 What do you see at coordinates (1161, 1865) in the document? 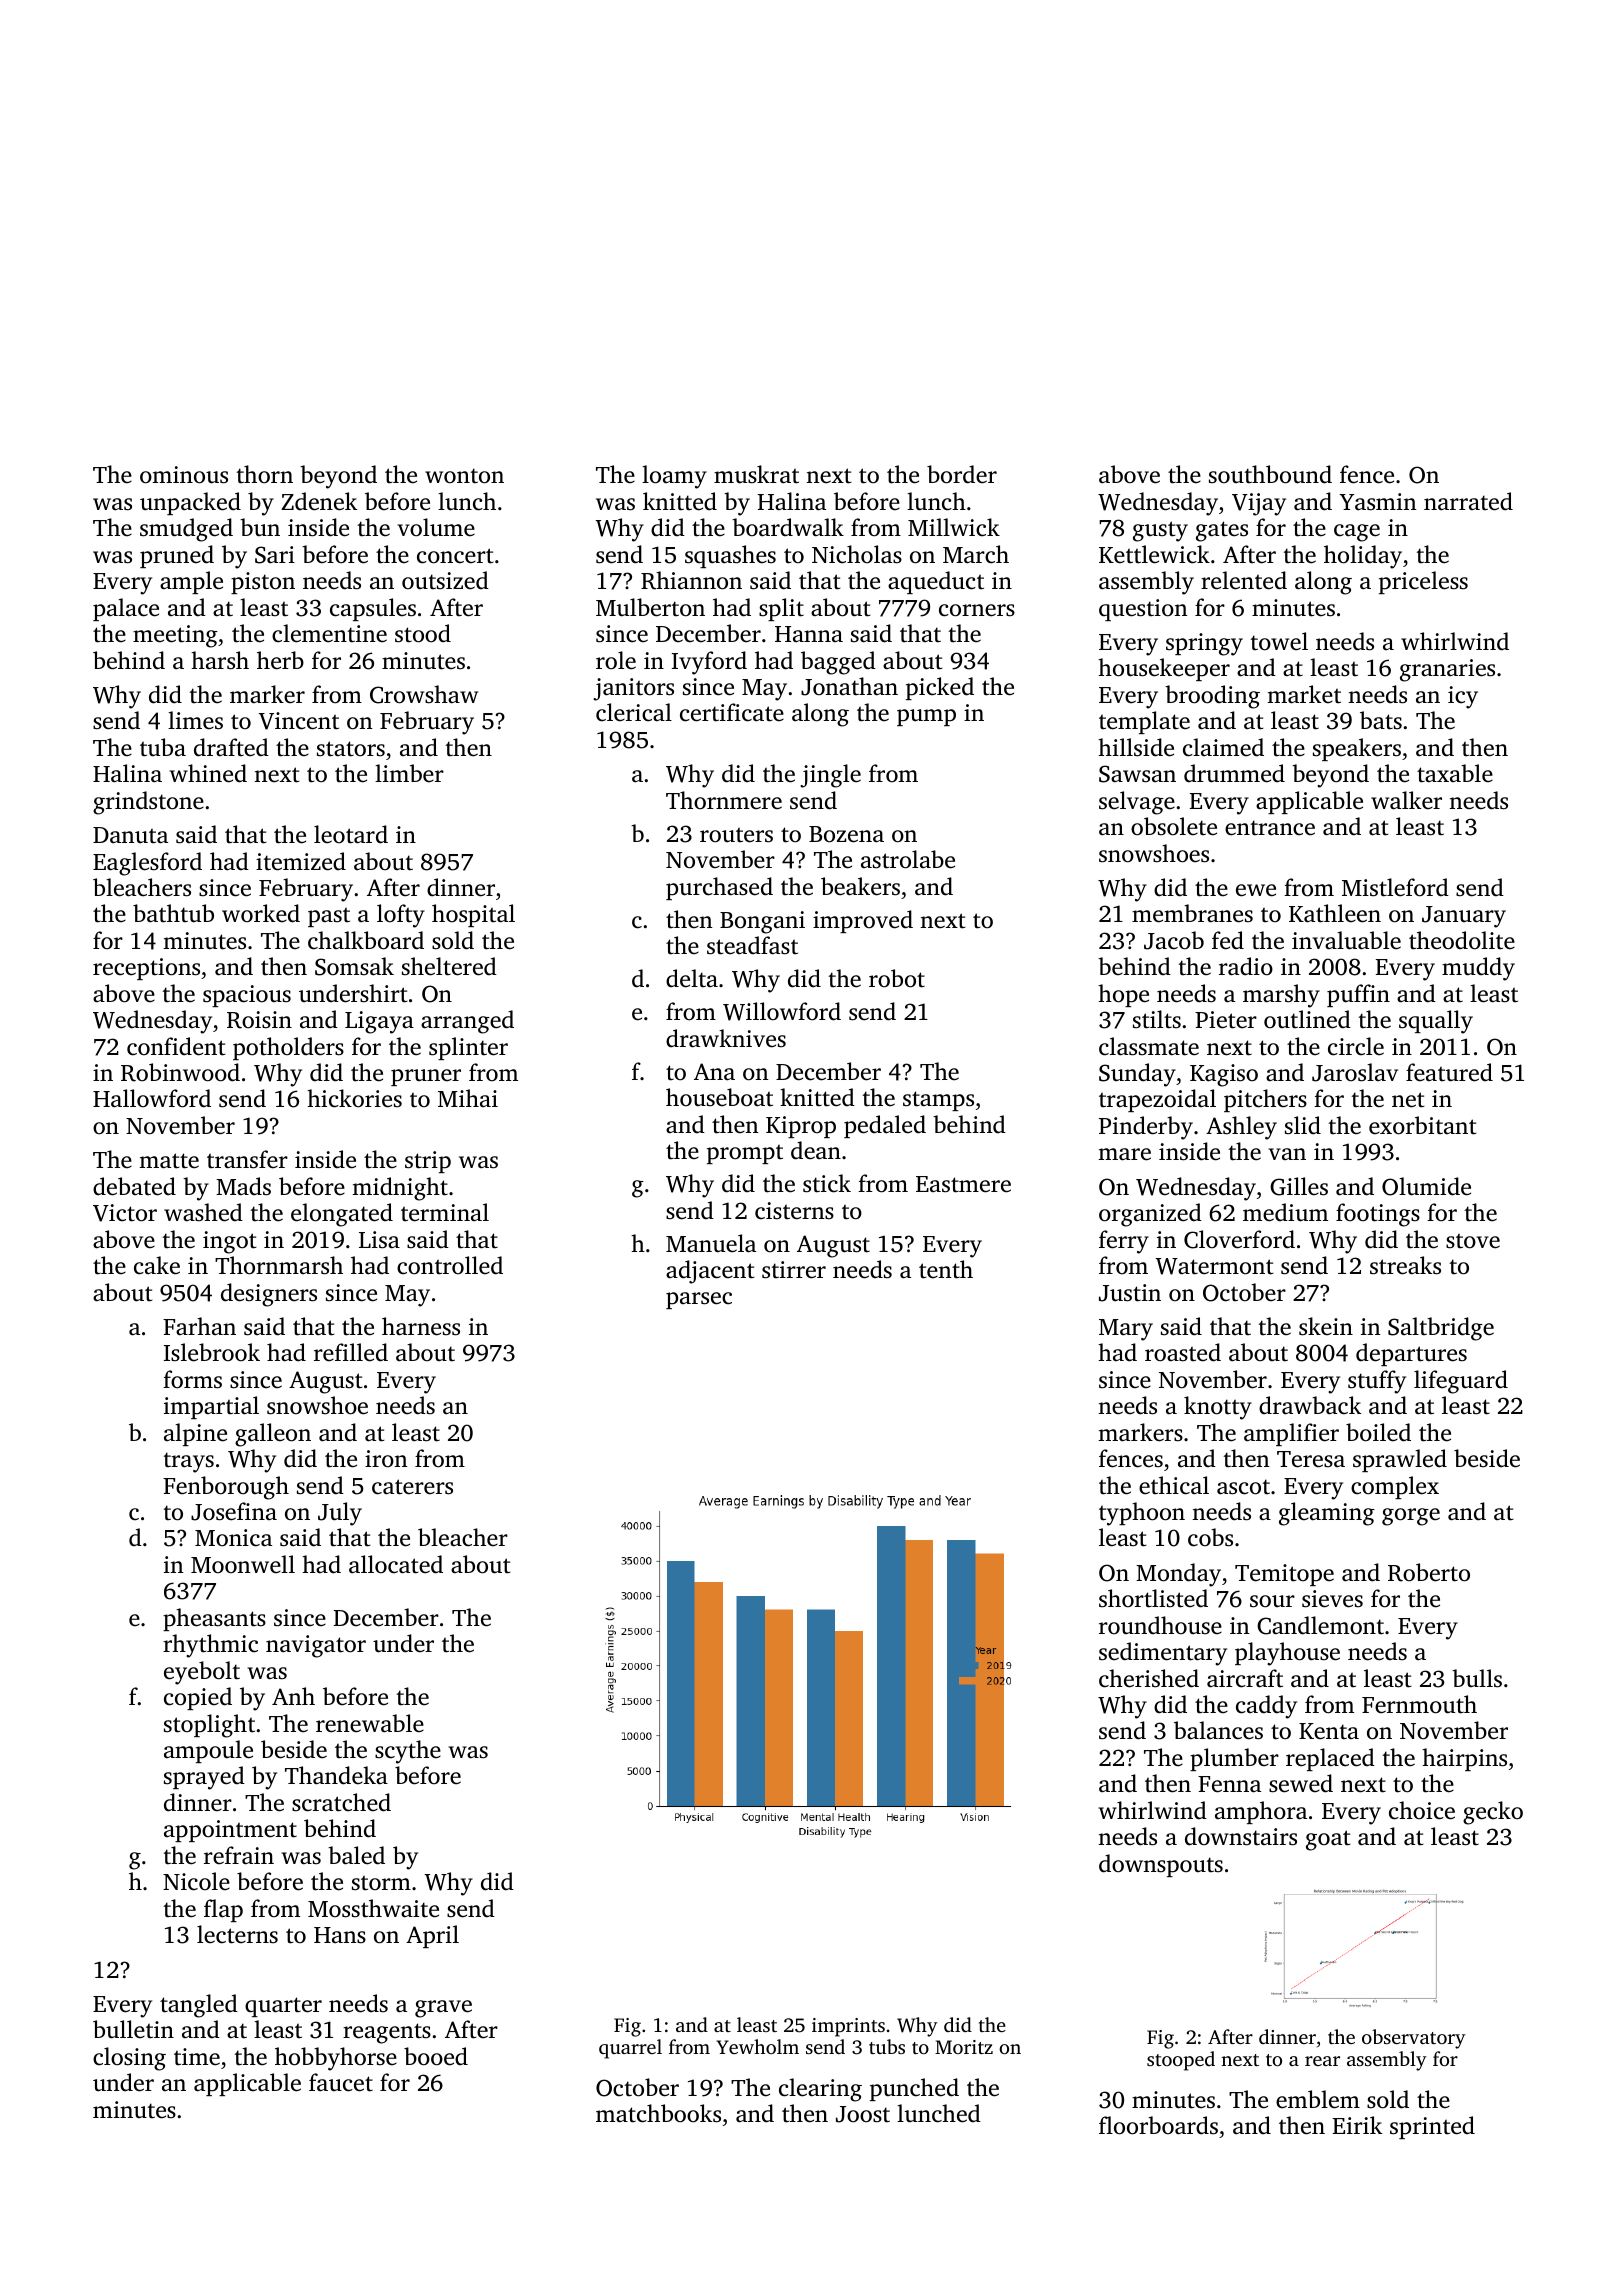
I see `downspouts` at bounding box center [1161, 1865].
